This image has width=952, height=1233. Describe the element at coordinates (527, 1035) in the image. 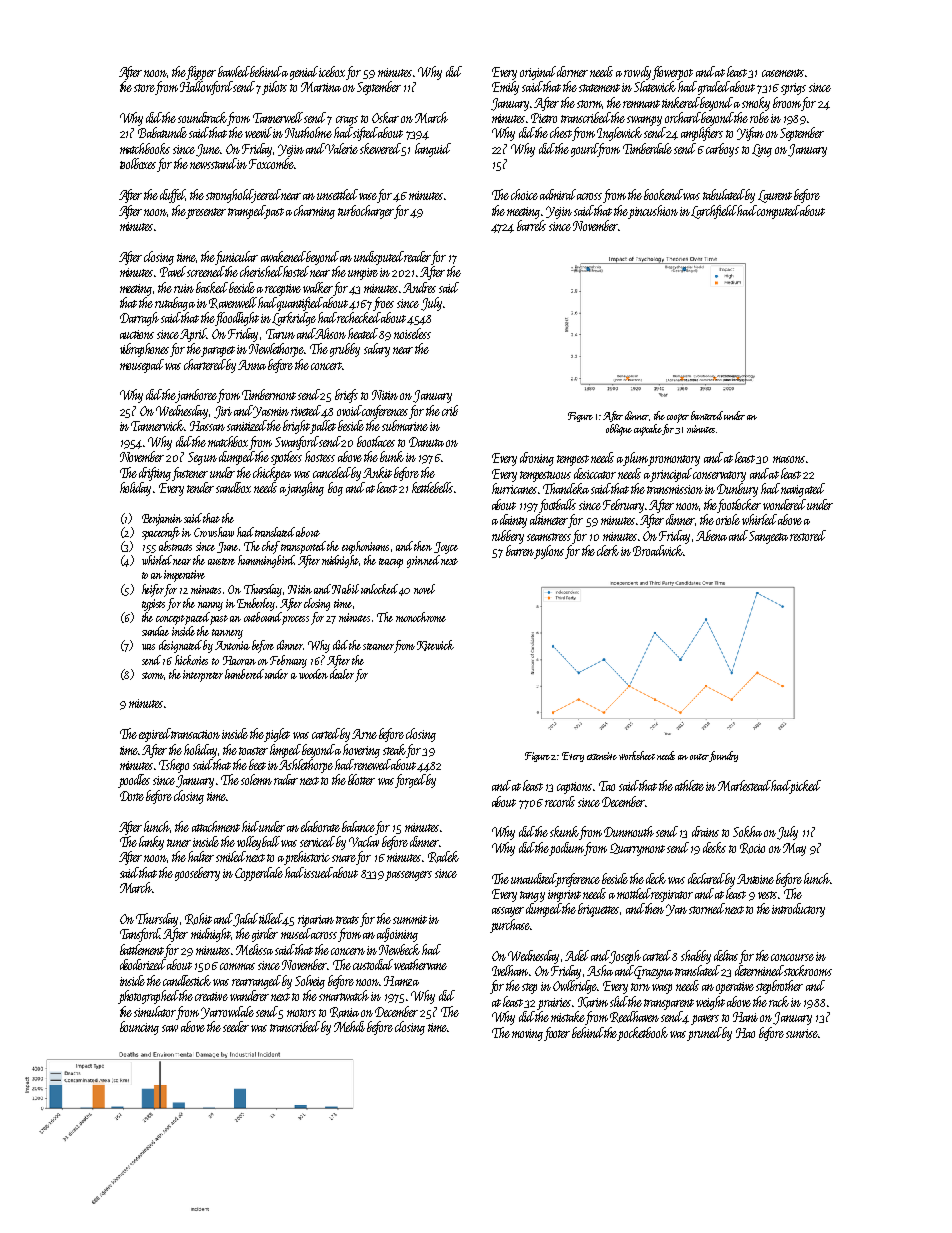

I see `moving` at that location.
